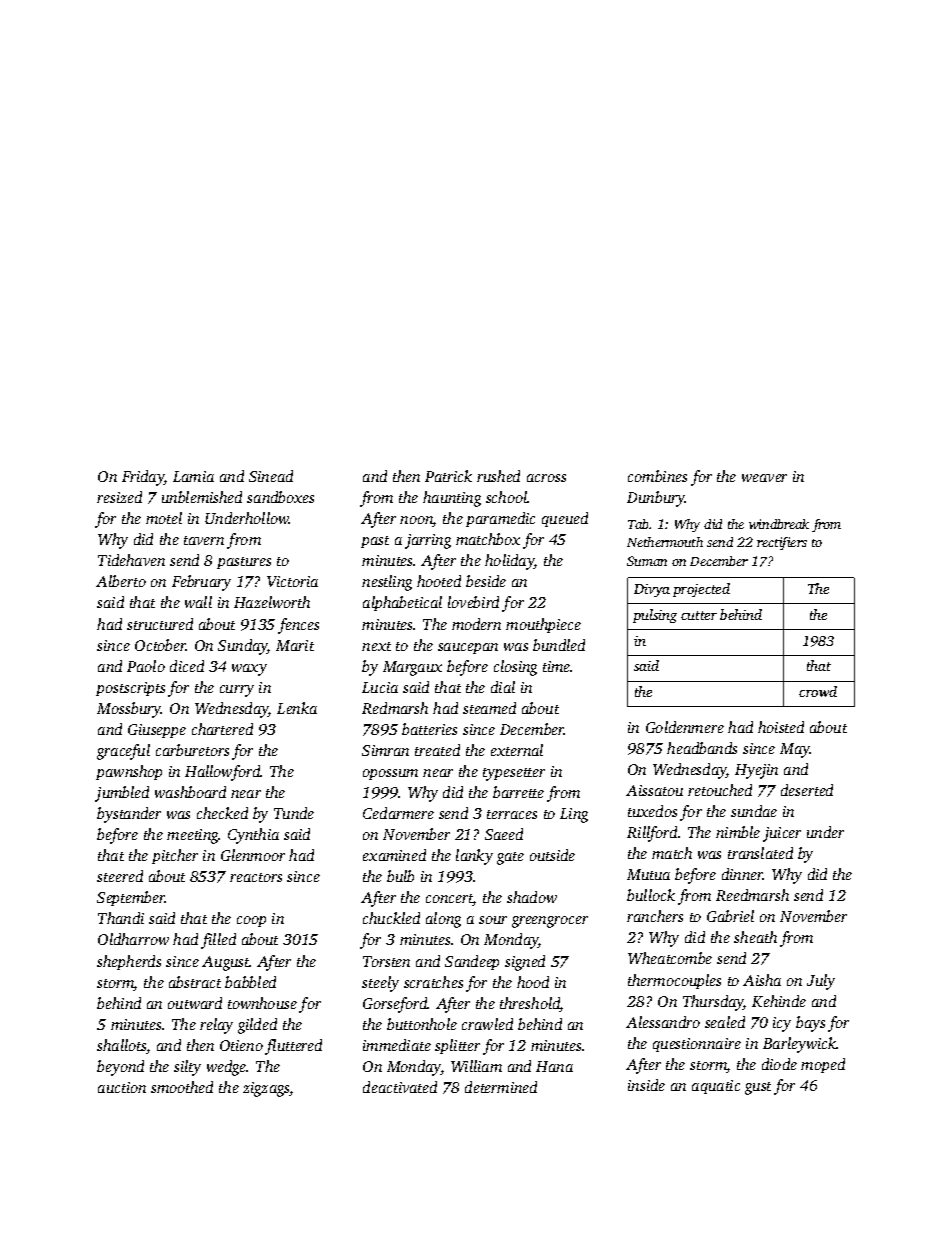 The width and height of the image is (952, 1233). What do you see at coordinates (810, 1024) in the image?
I see `bays` at bounding box center [810, 1024].
